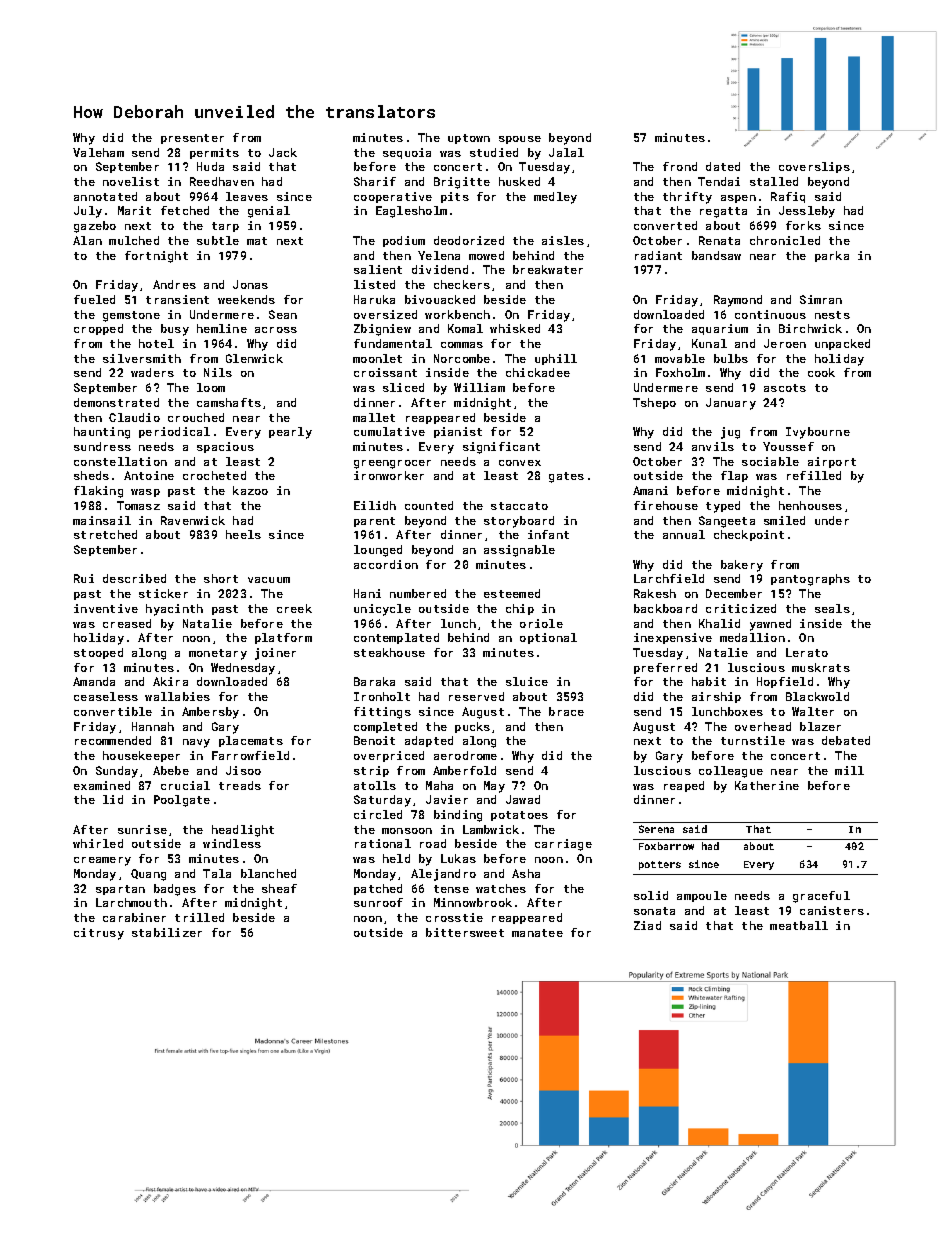 The height and width of the page is (1233, 952). What do you see at coordinates (566, 152) in the page?
I see `Jalal` at bounding box center [566, 152].
